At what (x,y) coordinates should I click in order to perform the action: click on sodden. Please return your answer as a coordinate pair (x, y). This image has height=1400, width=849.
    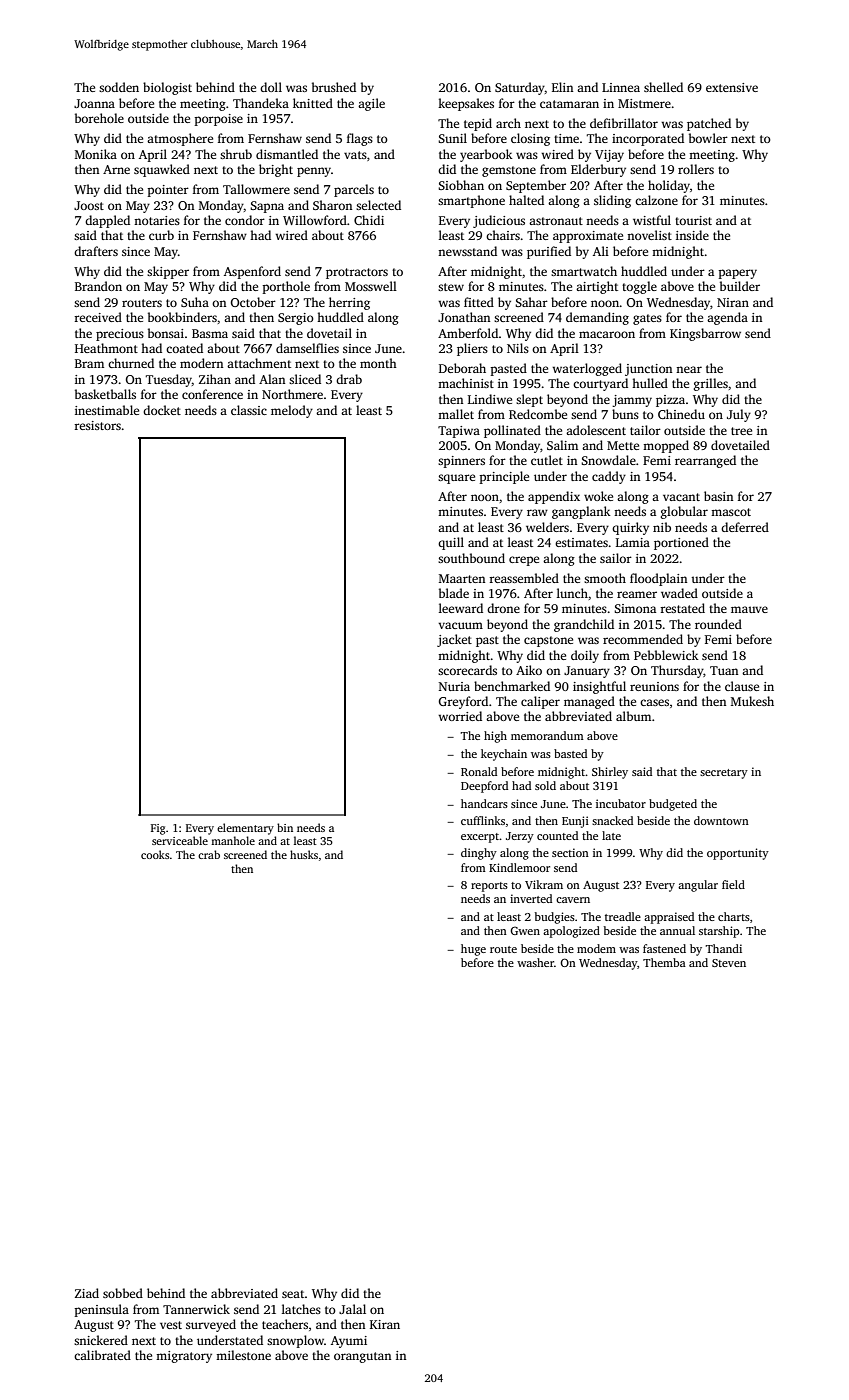
    Looking at the image, I should click on (119, 87).
